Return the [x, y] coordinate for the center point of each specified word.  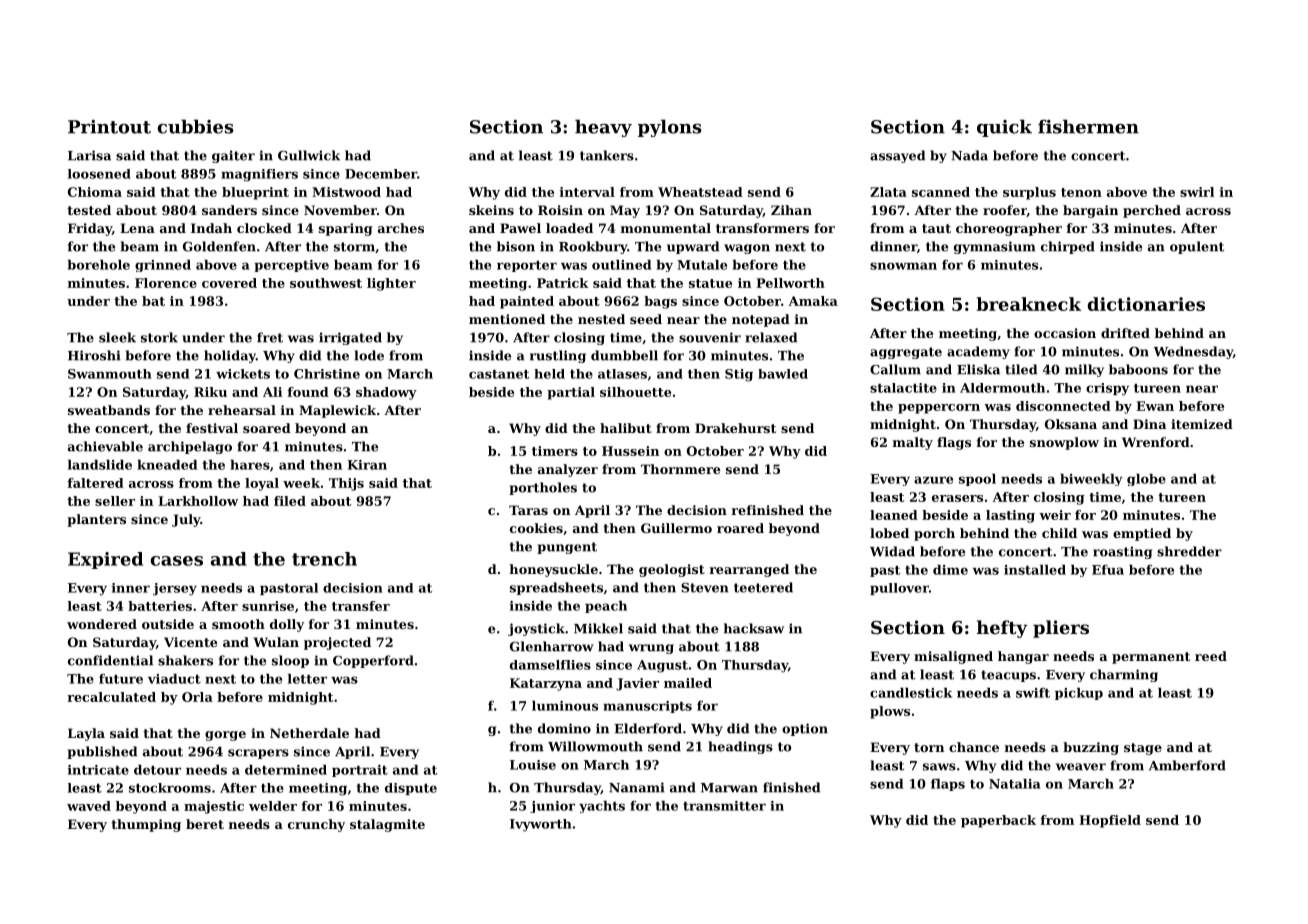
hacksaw [754, 628]
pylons [670, 128]
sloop [290, 661]
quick [1004, 128]
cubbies [196, 126]
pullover [899, 589]
